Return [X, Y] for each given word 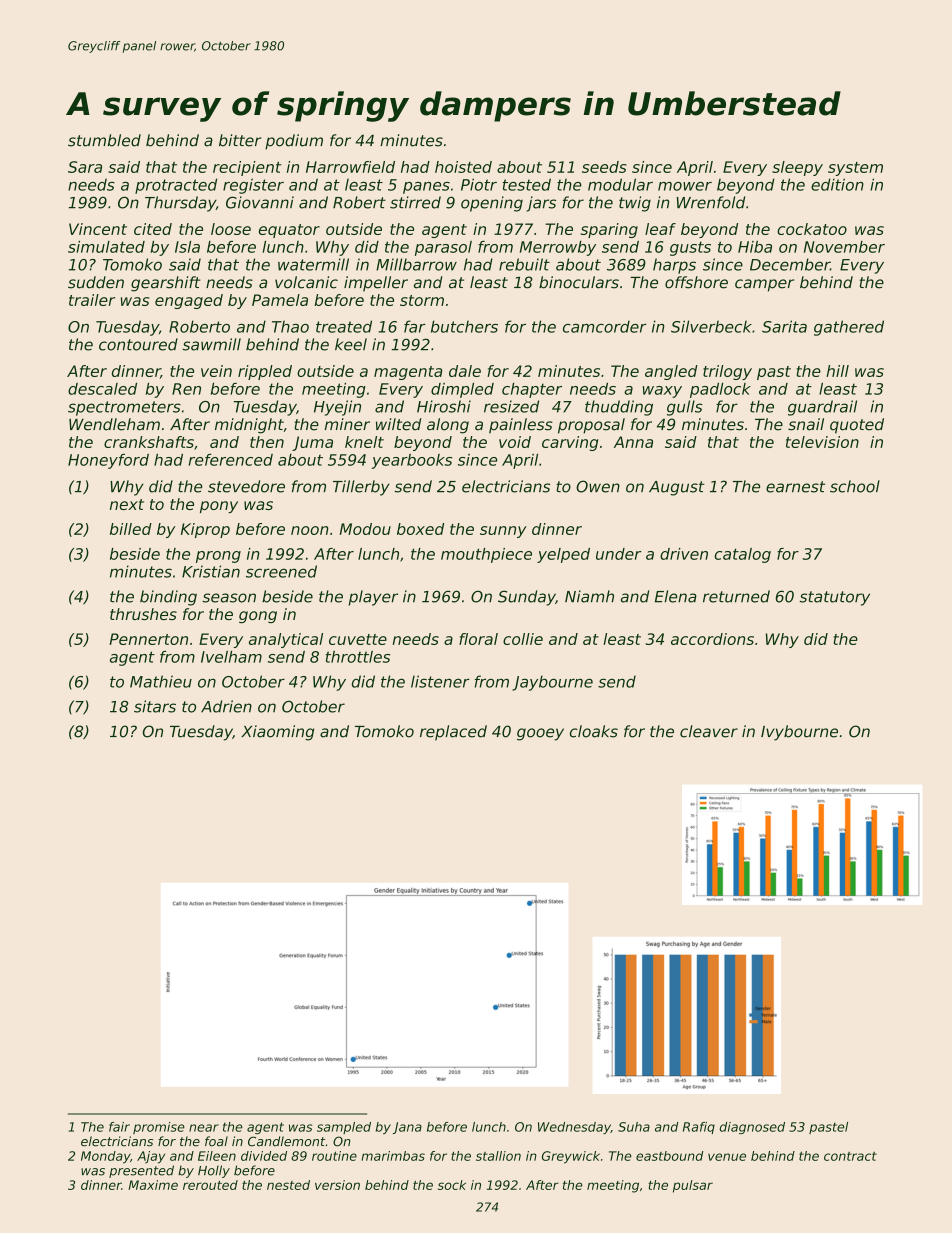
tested [527, 184]
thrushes [143, 614]
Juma [312, 443]
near [204, 1128]
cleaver [709, 731]
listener [440, 681]
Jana [407, 1128]
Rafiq [699, 1128]
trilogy [727, 372]
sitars [155, 706]
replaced [453, 733]
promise [159, 1128]
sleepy [797, 168]
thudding [619, 408]
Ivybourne [799, 733]
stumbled [104, 140]
